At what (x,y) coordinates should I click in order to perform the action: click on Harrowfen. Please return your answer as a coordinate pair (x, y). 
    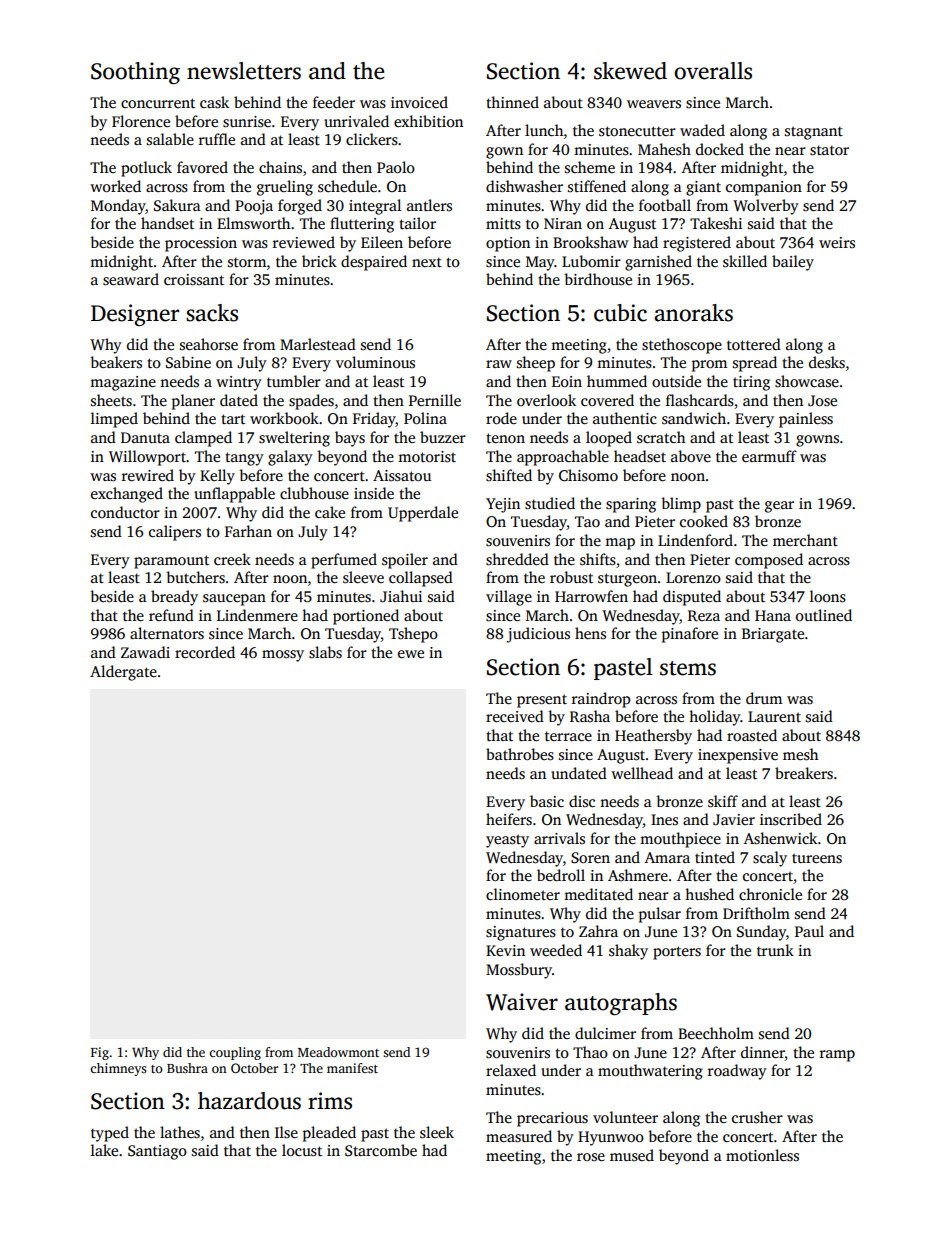
    Looking at the image, I should click on (591, 596).
